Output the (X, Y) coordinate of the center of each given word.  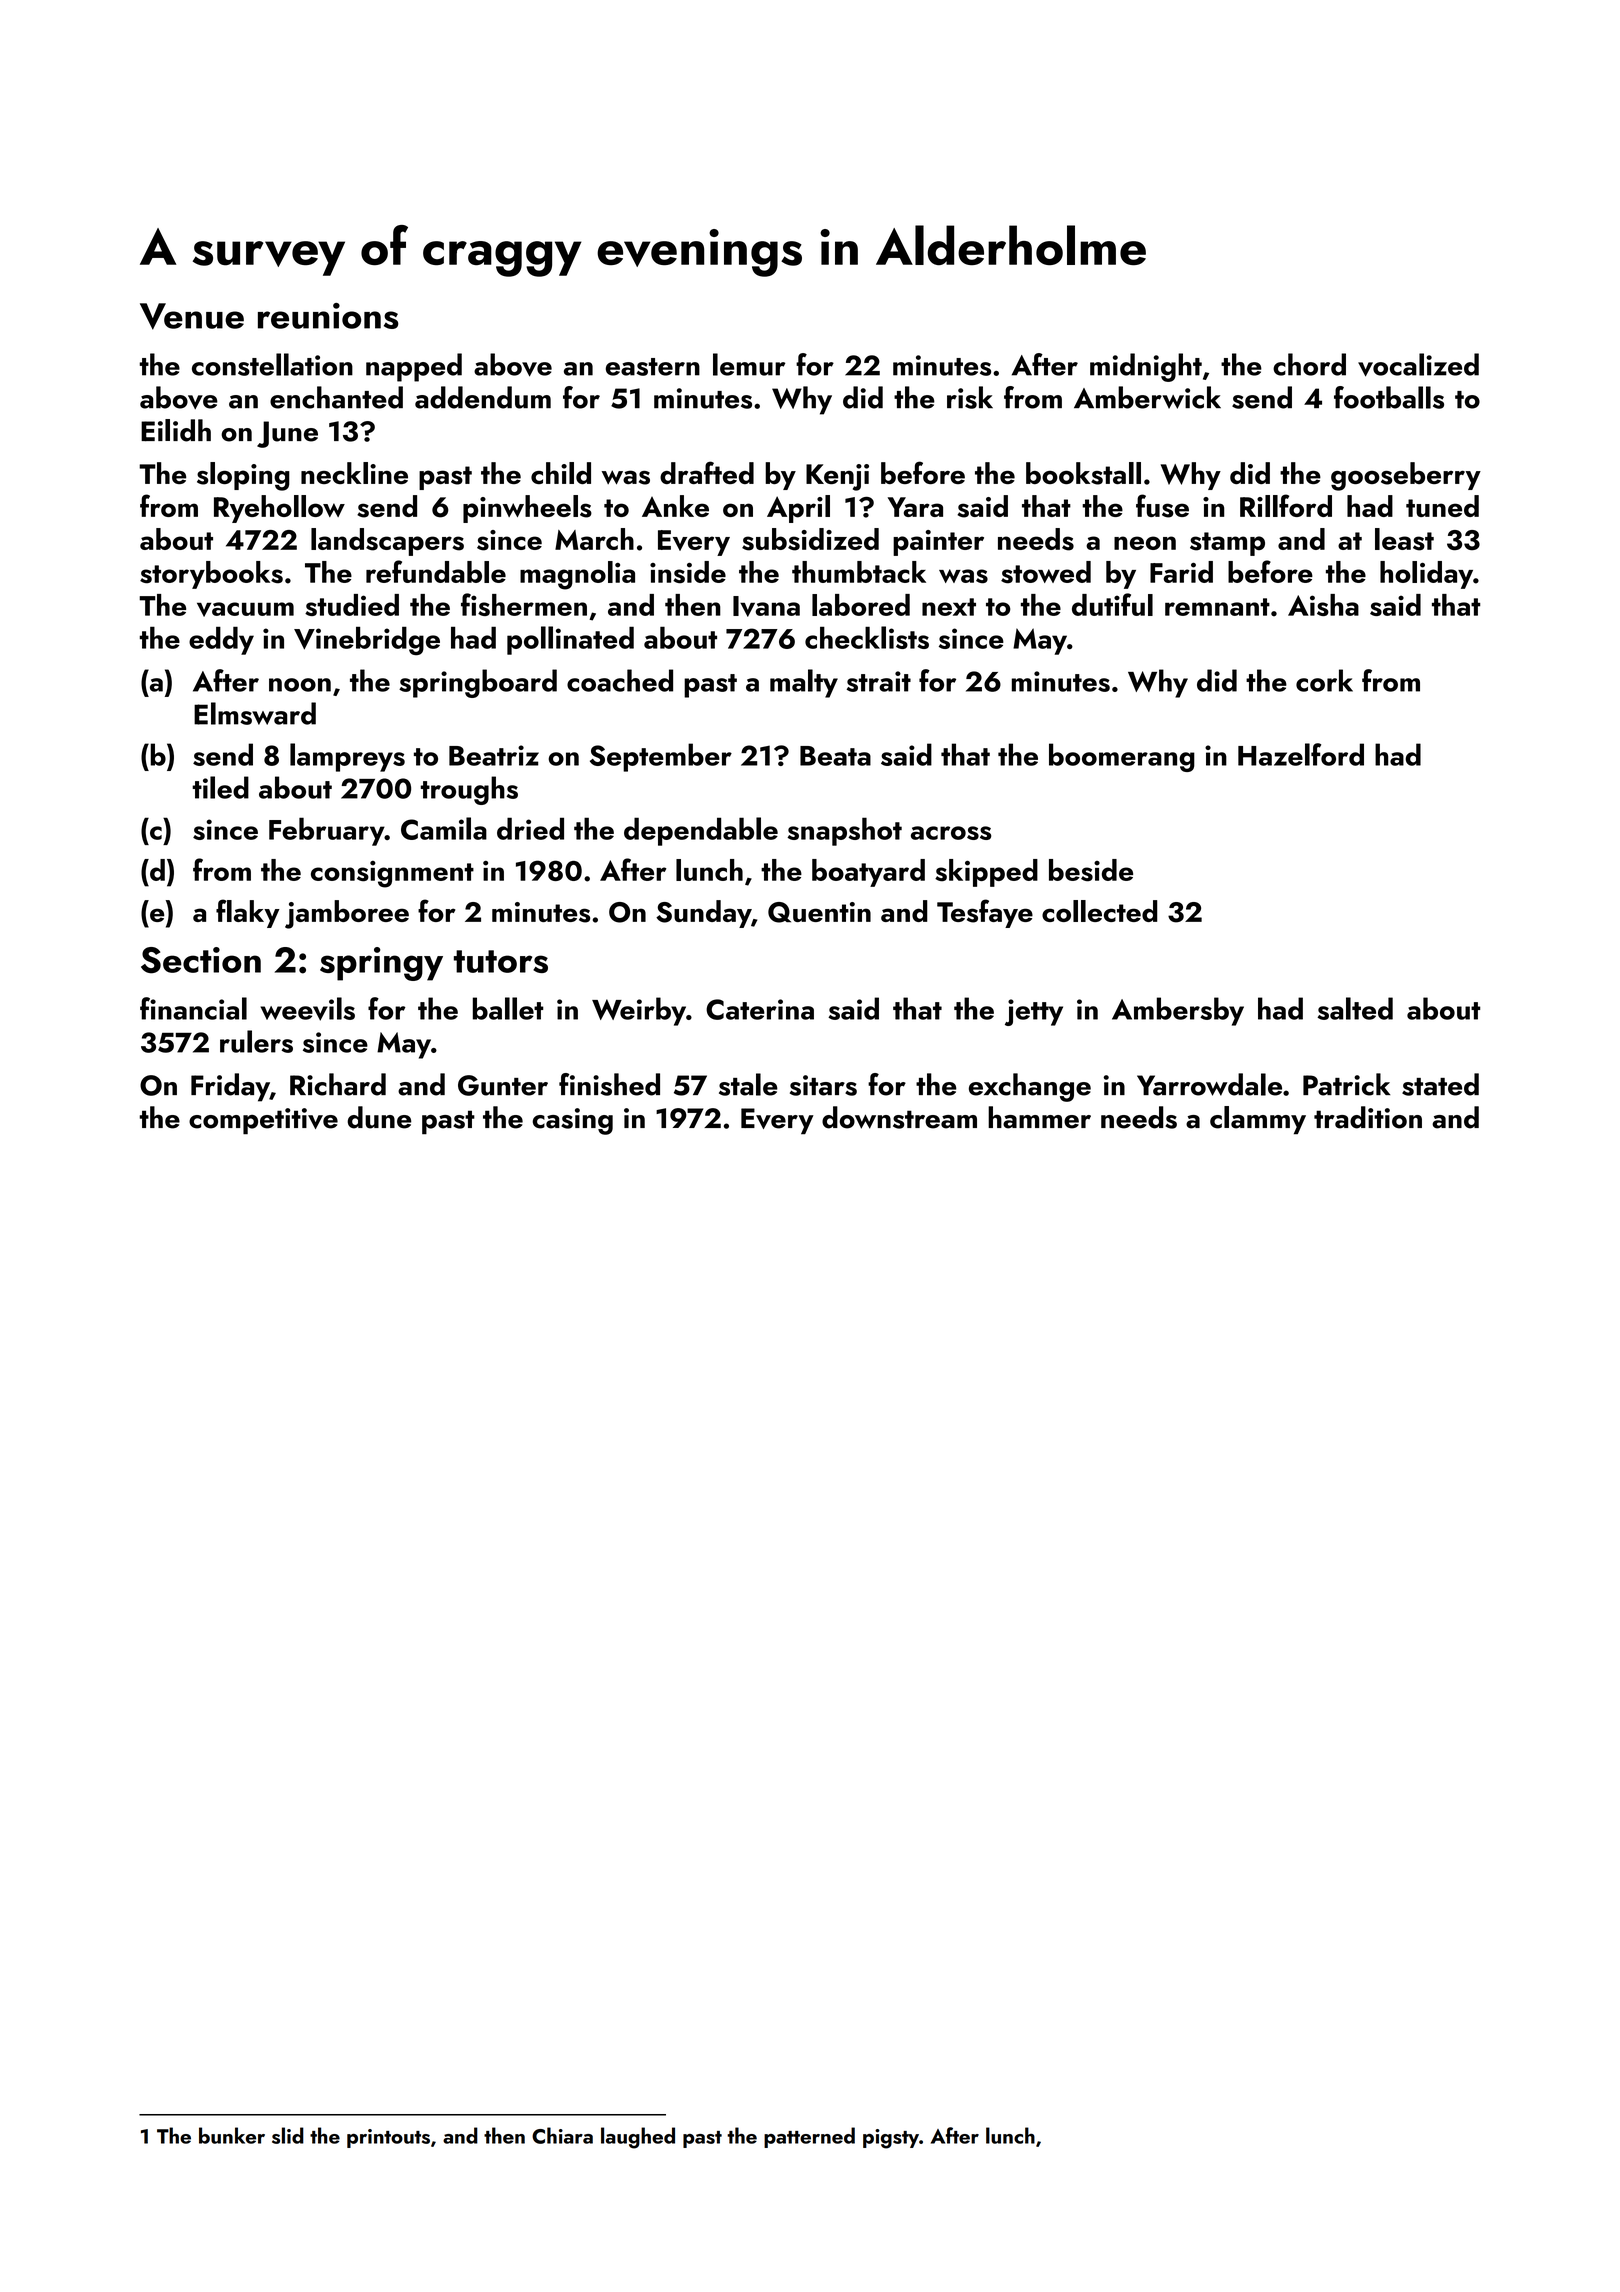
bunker (232, 2135)
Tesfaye (985, 913)
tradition (1368, 1117)
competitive (263, 1121)
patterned (809, 2137)
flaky (248, 913)
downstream (899, 1117)
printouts (388, 2138)
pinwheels (527, 509)
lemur (749, 364)
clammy (1258, 1120)
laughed (638, 2138)
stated (1440, 1084)
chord (1309, 364)
